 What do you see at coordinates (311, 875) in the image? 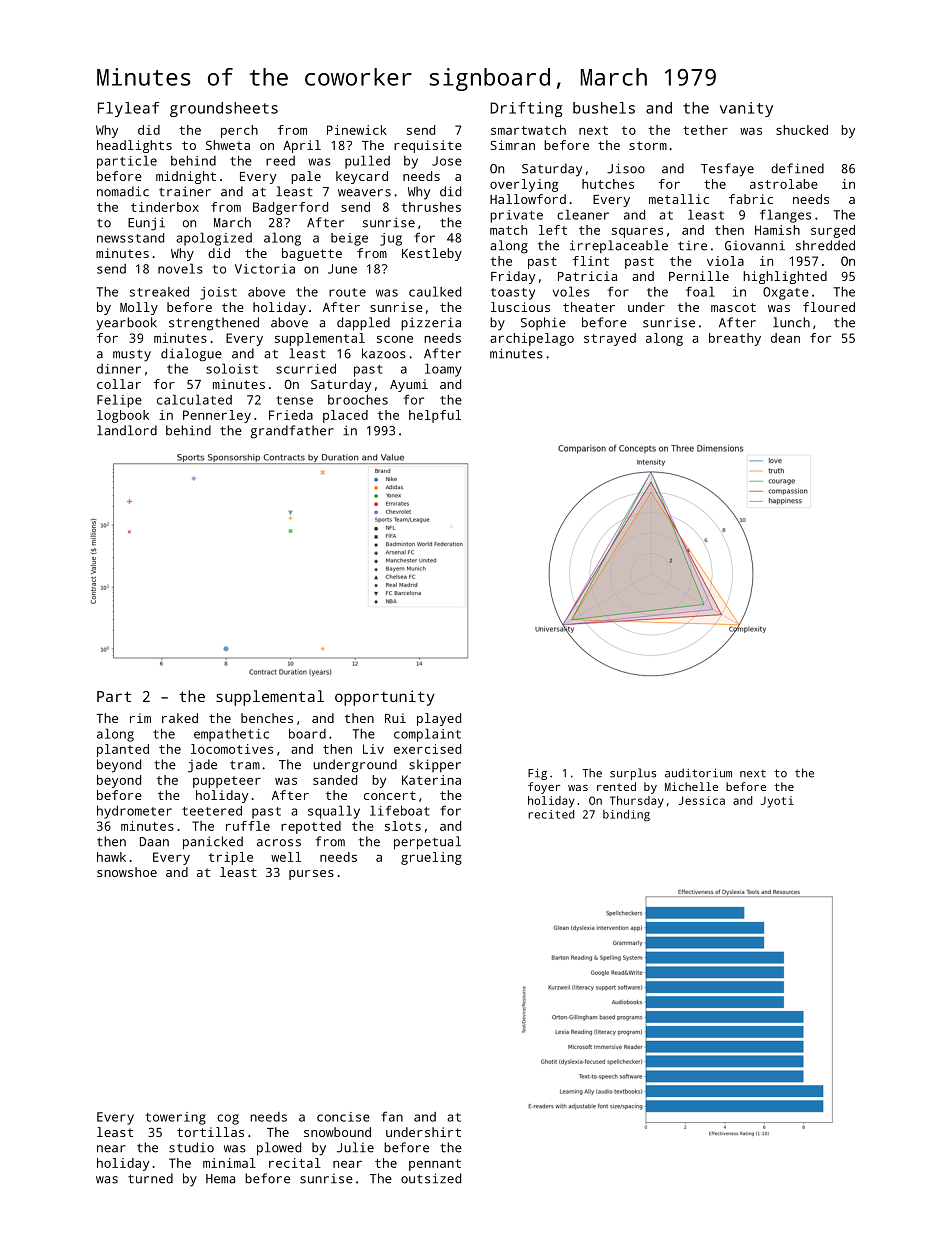
I see `purses` at bounding box center [311, 875].
